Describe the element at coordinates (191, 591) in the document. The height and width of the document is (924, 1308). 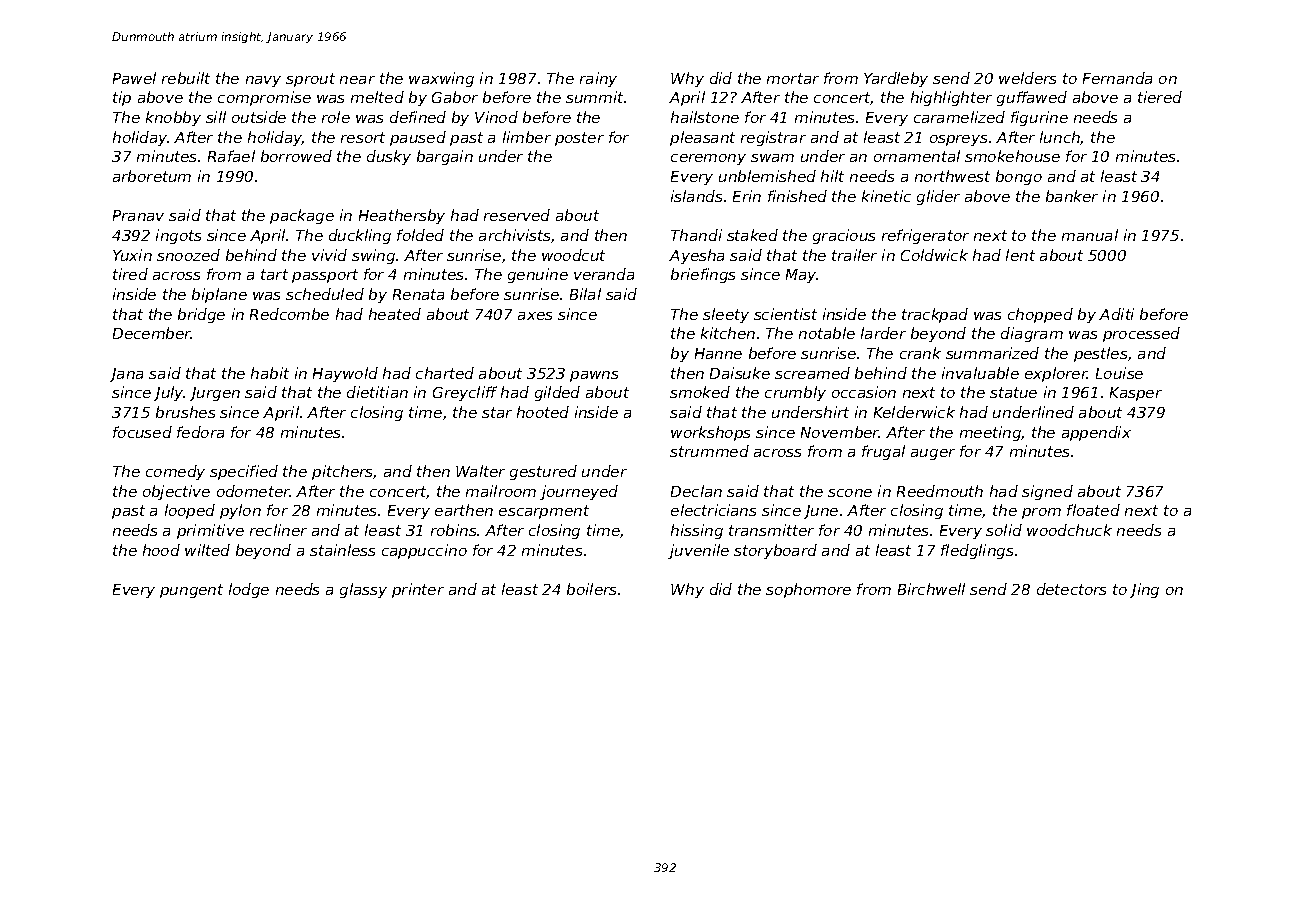
I see `pungent` at that location.
